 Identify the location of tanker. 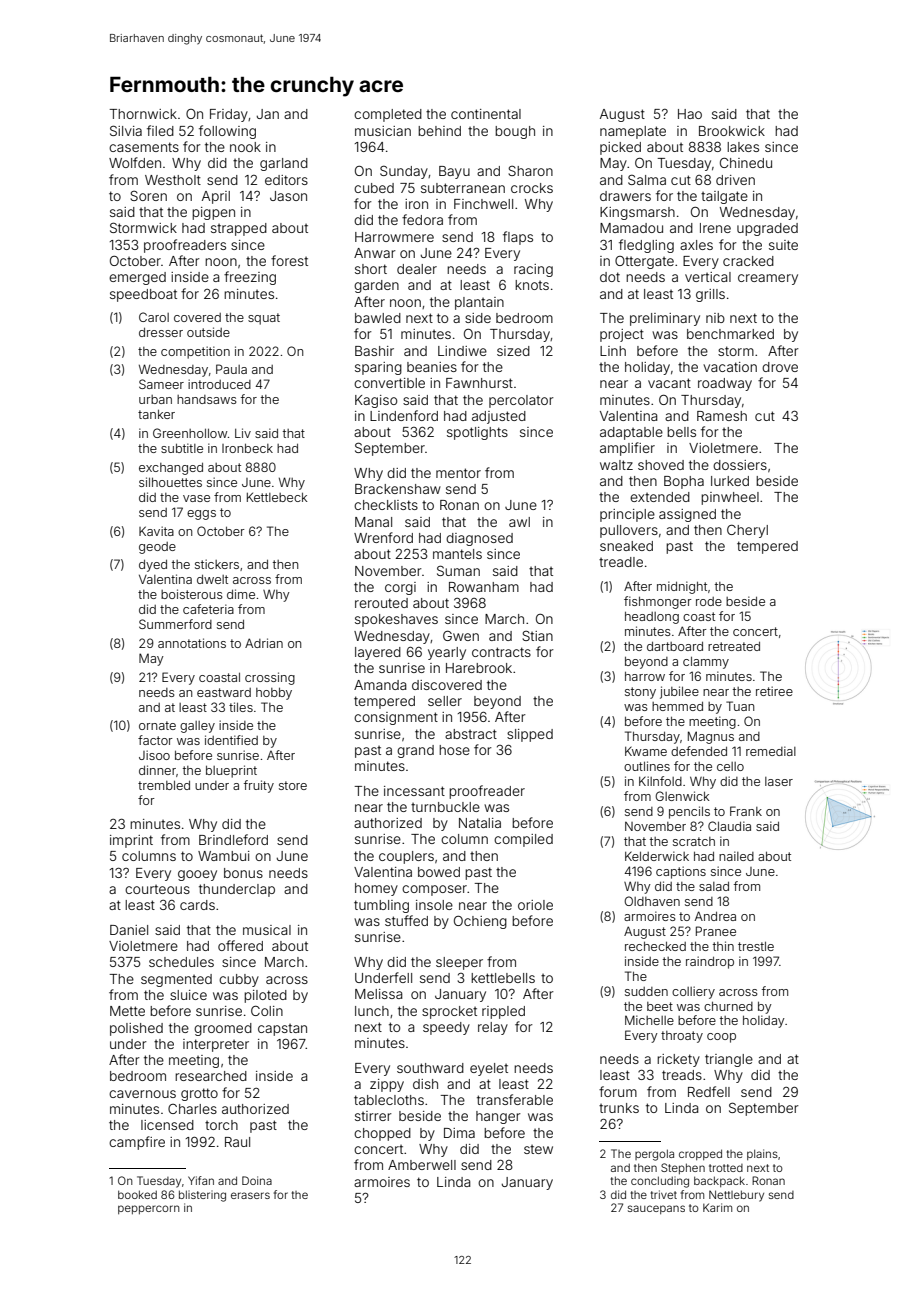
(156, 414).
